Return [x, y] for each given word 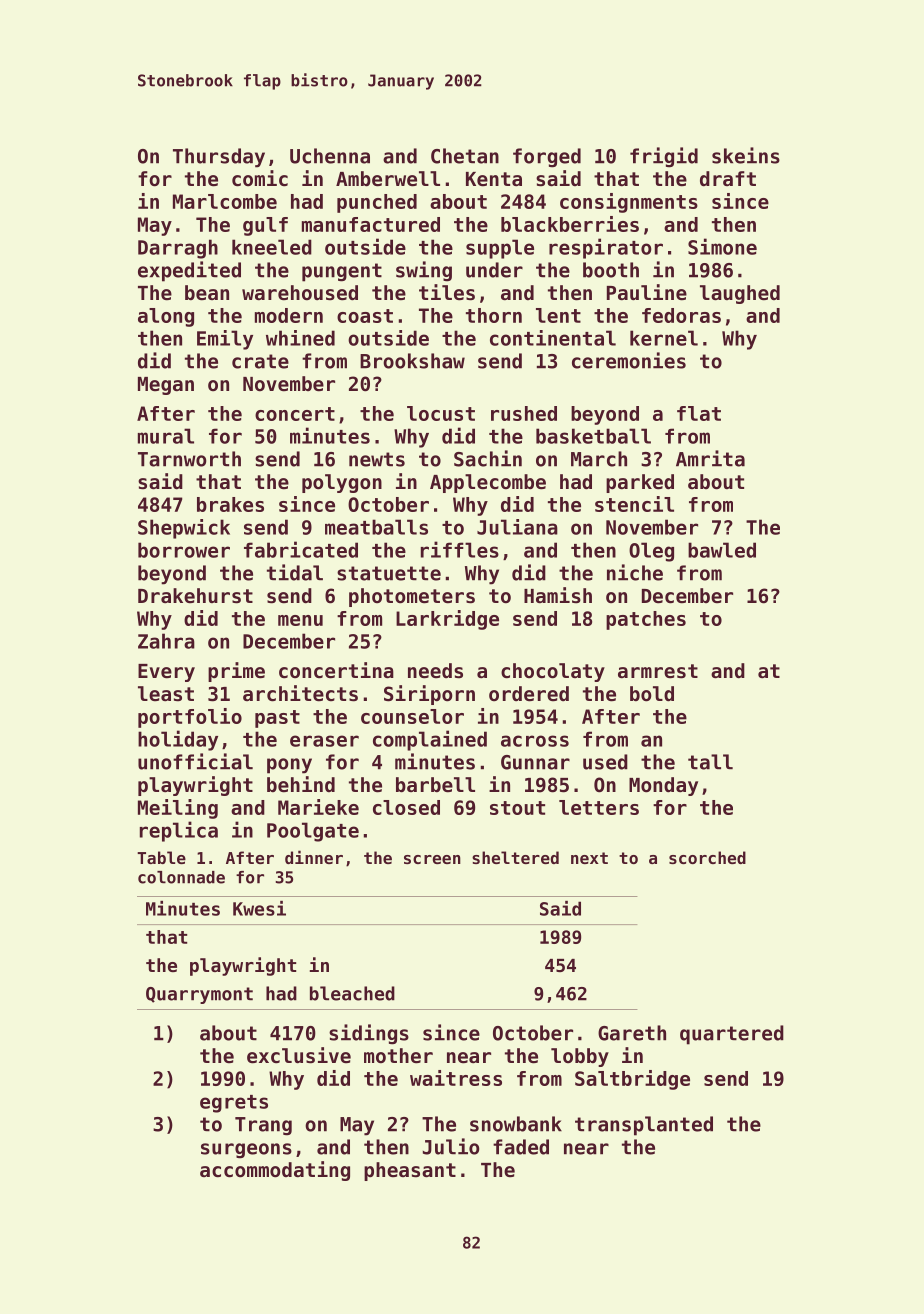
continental [553, 338]
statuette [389, 573]
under [494, 270]
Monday [663, 786]
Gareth [632, 1033]
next [589, 858]
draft [728, 179]
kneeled [272, 247]
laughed [740, 294]
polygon [342, 483]
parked [640, 483]
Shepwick [184, 529]
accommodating [275, 1171]
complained [430, 740]
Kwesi [259, 908]
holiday [178, 740]
